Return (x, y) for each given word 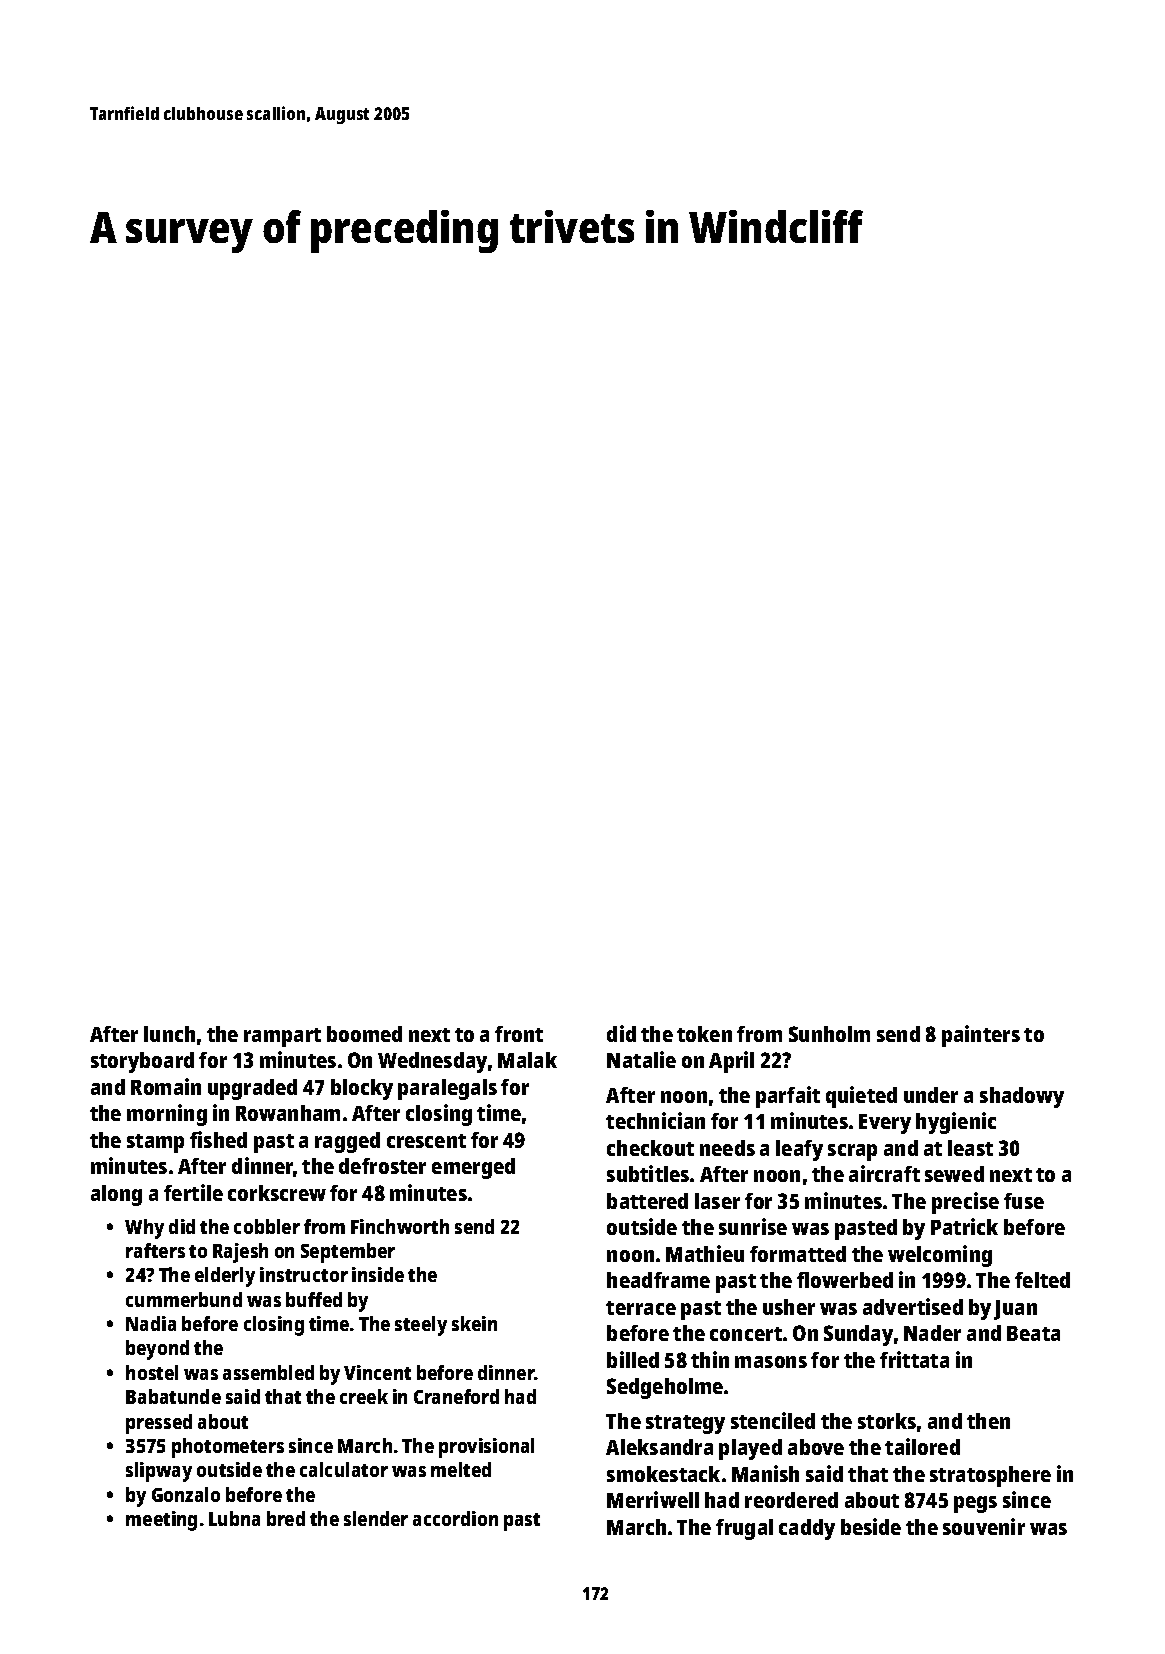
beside (871, 1526)
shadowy (1022, 1097)
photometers (228, 1448)
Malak (527, 1060)
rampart (282, 1037)
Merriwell (653, 1499)
